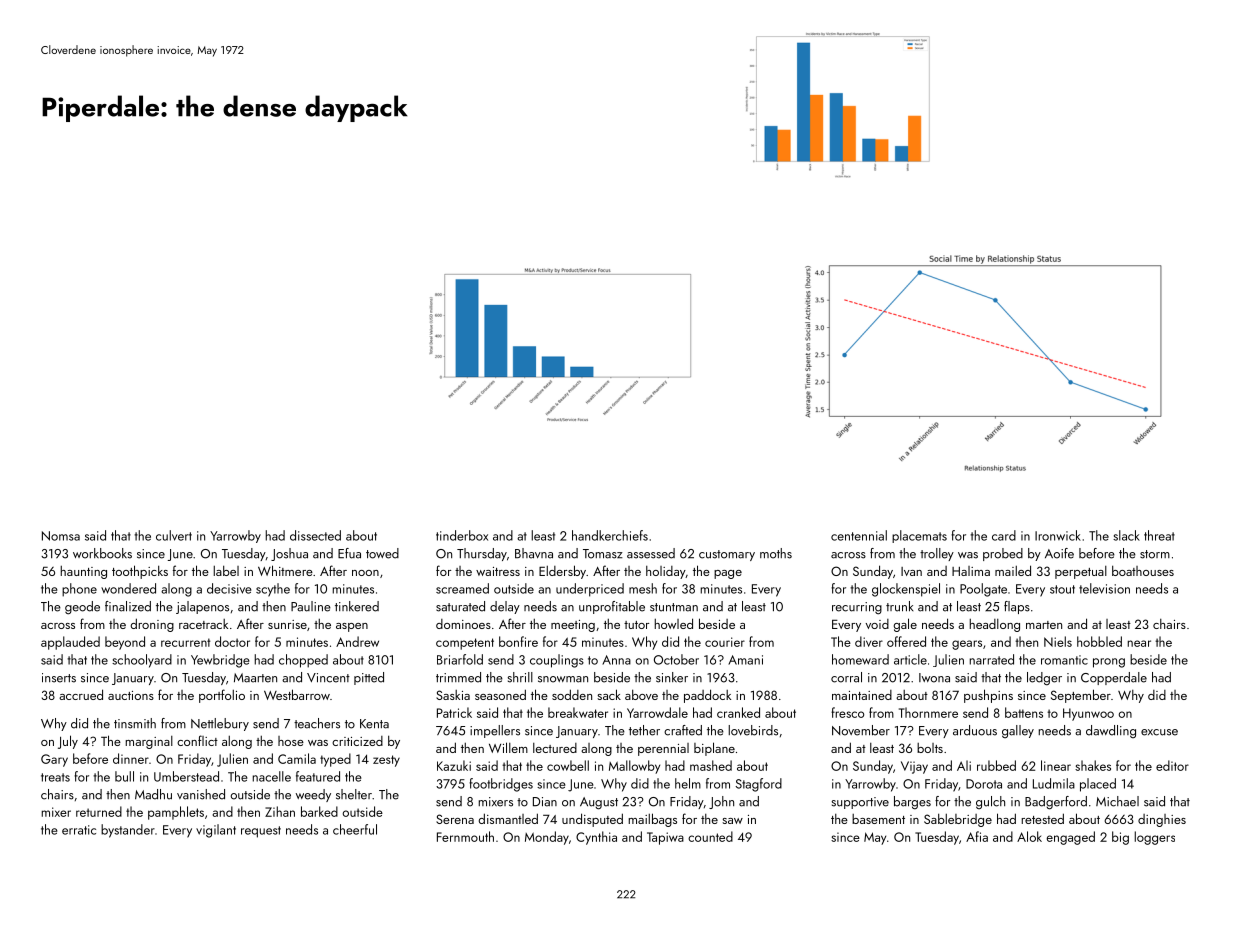  What do you see at coordinates (672, 677) in the image?
I see `sinker` at bounding box center [672, 677].
